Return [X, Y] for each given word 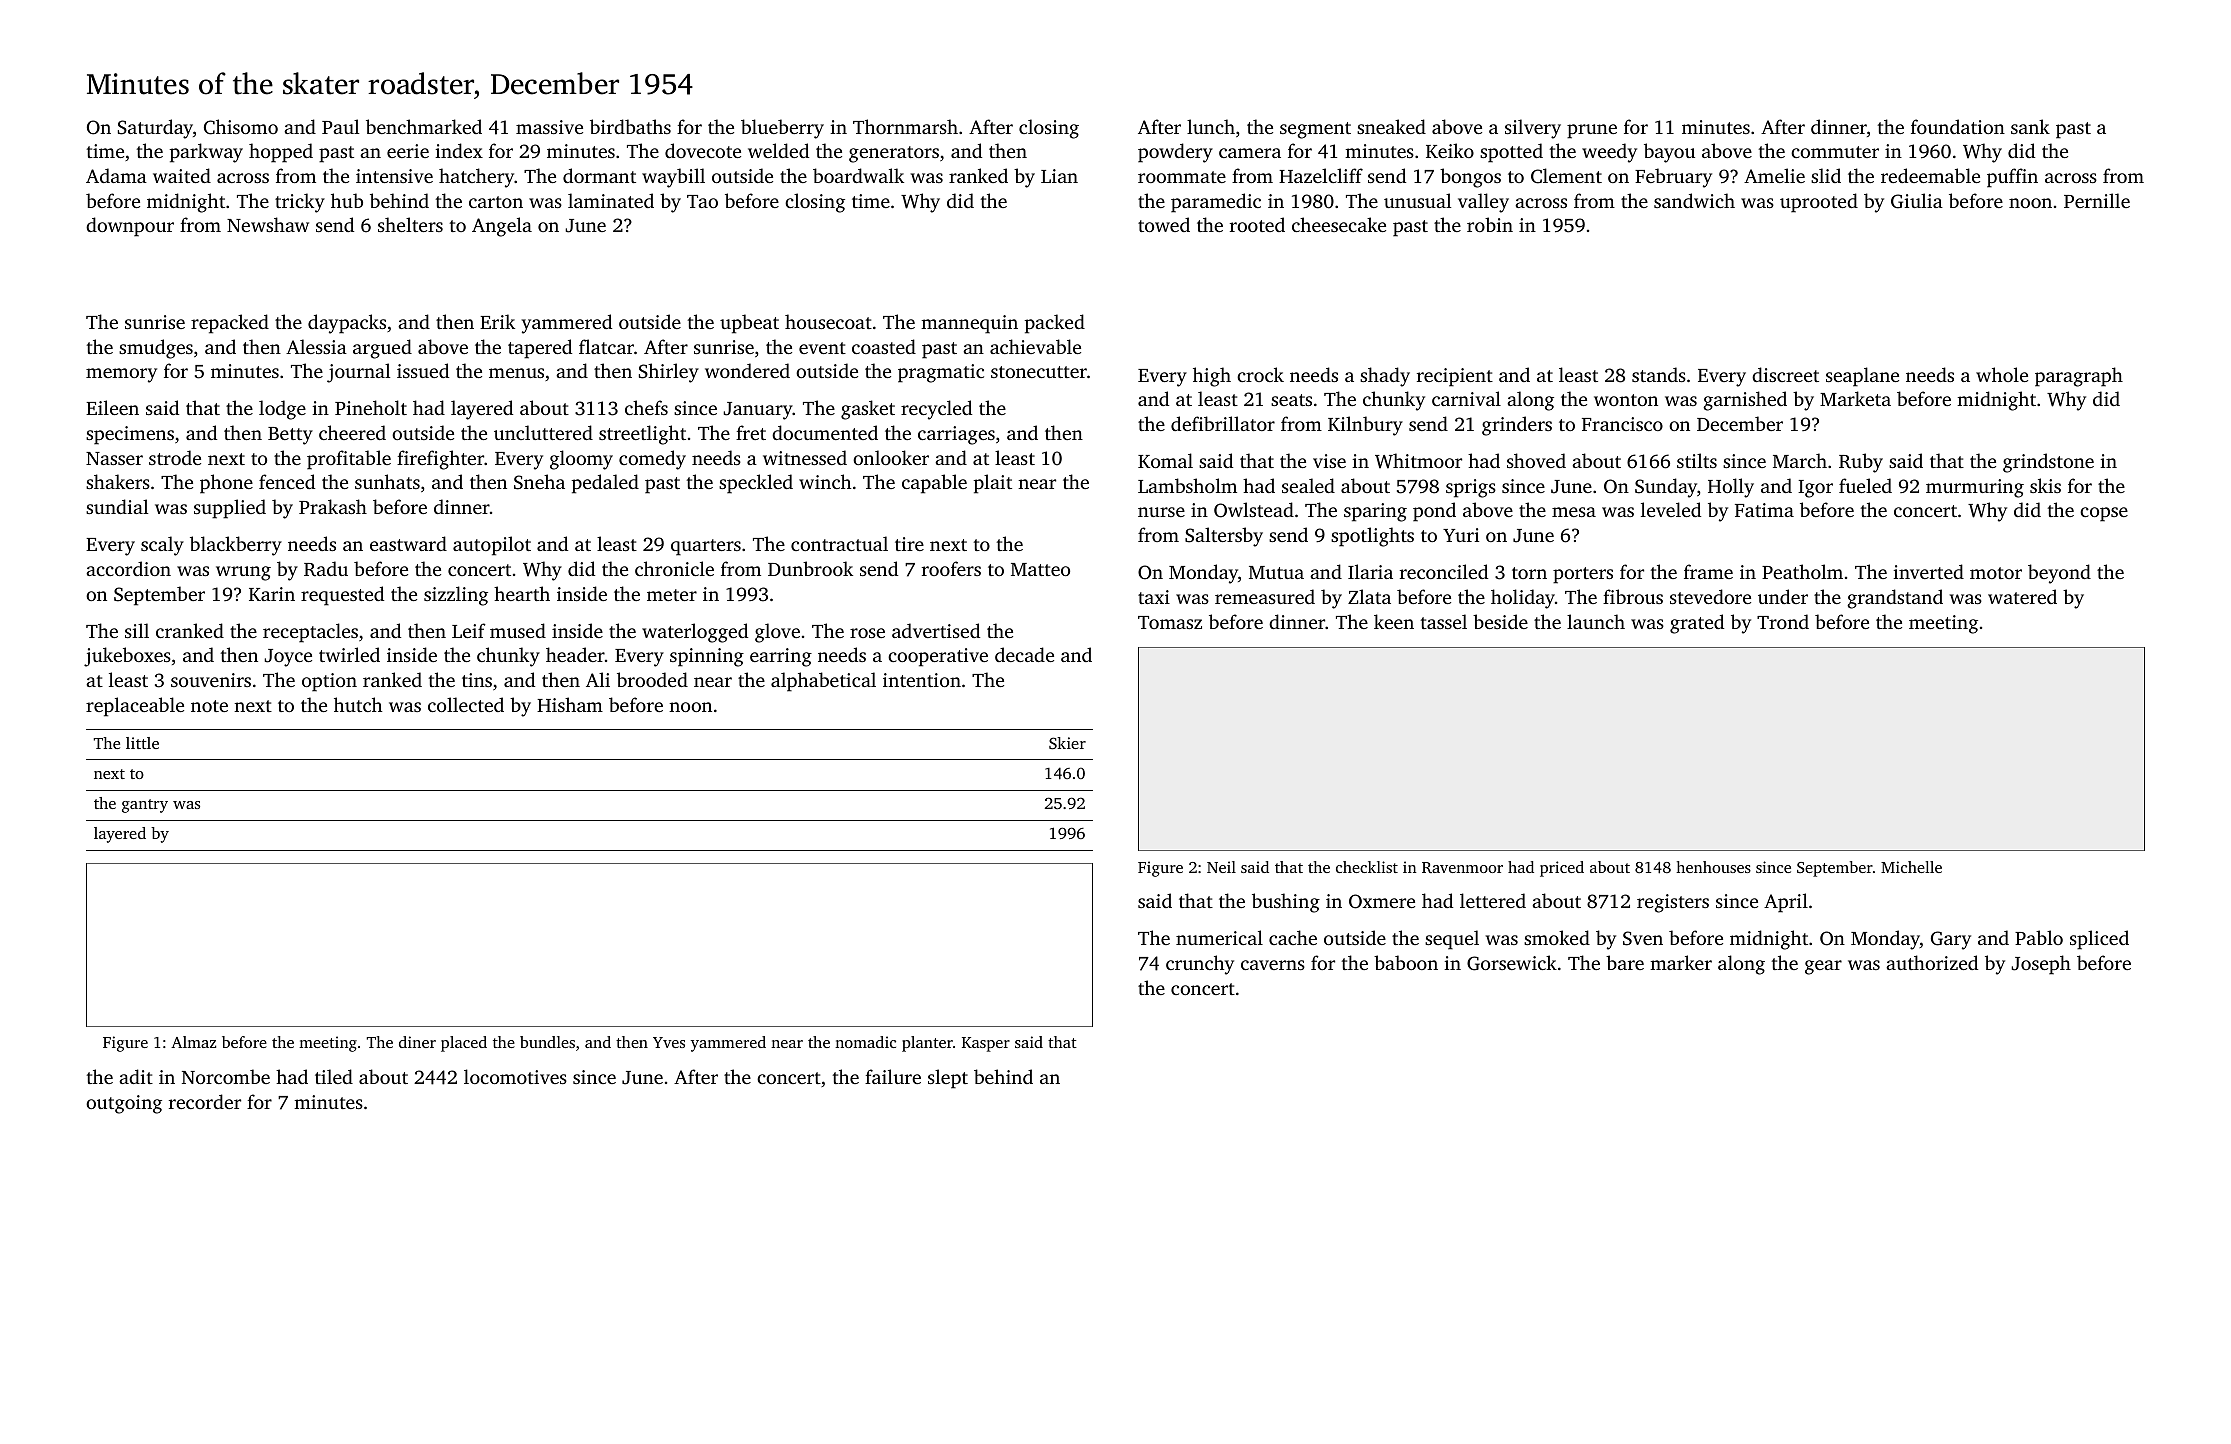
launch [1596, 621]
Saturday [155, 129]
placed [464, 1044]
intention [922, 680]
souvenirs [211, 680]
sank [2030, 126]
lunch [1211, 126]
